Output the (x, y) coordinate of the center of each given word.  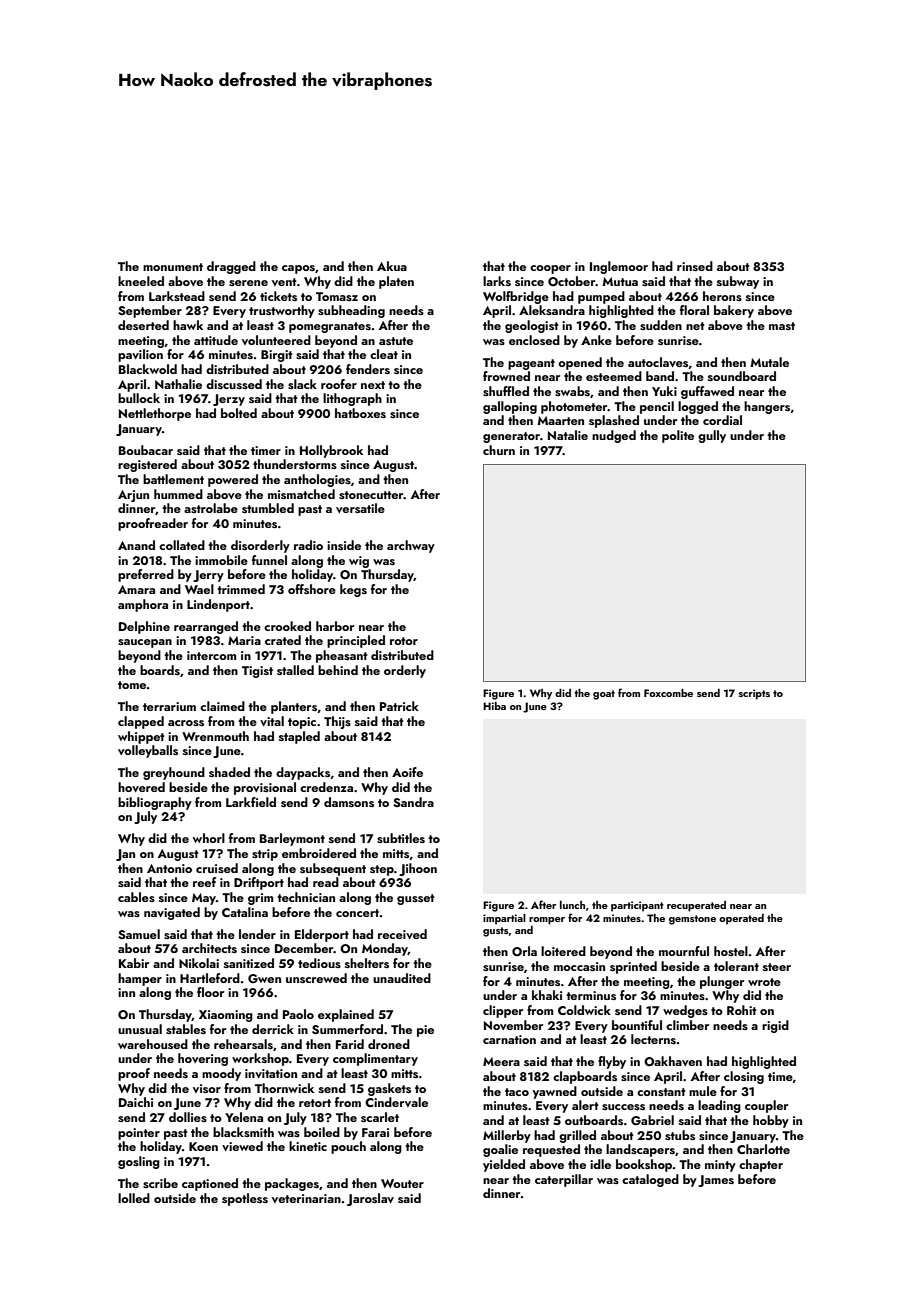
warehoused (153, 1044)
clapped (141, 722)
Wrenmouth (215, 736)
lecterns (653, 1039)
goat (604, 695)
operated (741, 919)
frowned (506, 376)
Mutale (769, 362)
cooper (550, 269)
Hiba (494, 706)
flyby (612, 1062)
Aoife (407, 772)
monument (173, 267)
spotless (245, 1199)
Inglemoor (619, 267)
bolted (239, 413)
